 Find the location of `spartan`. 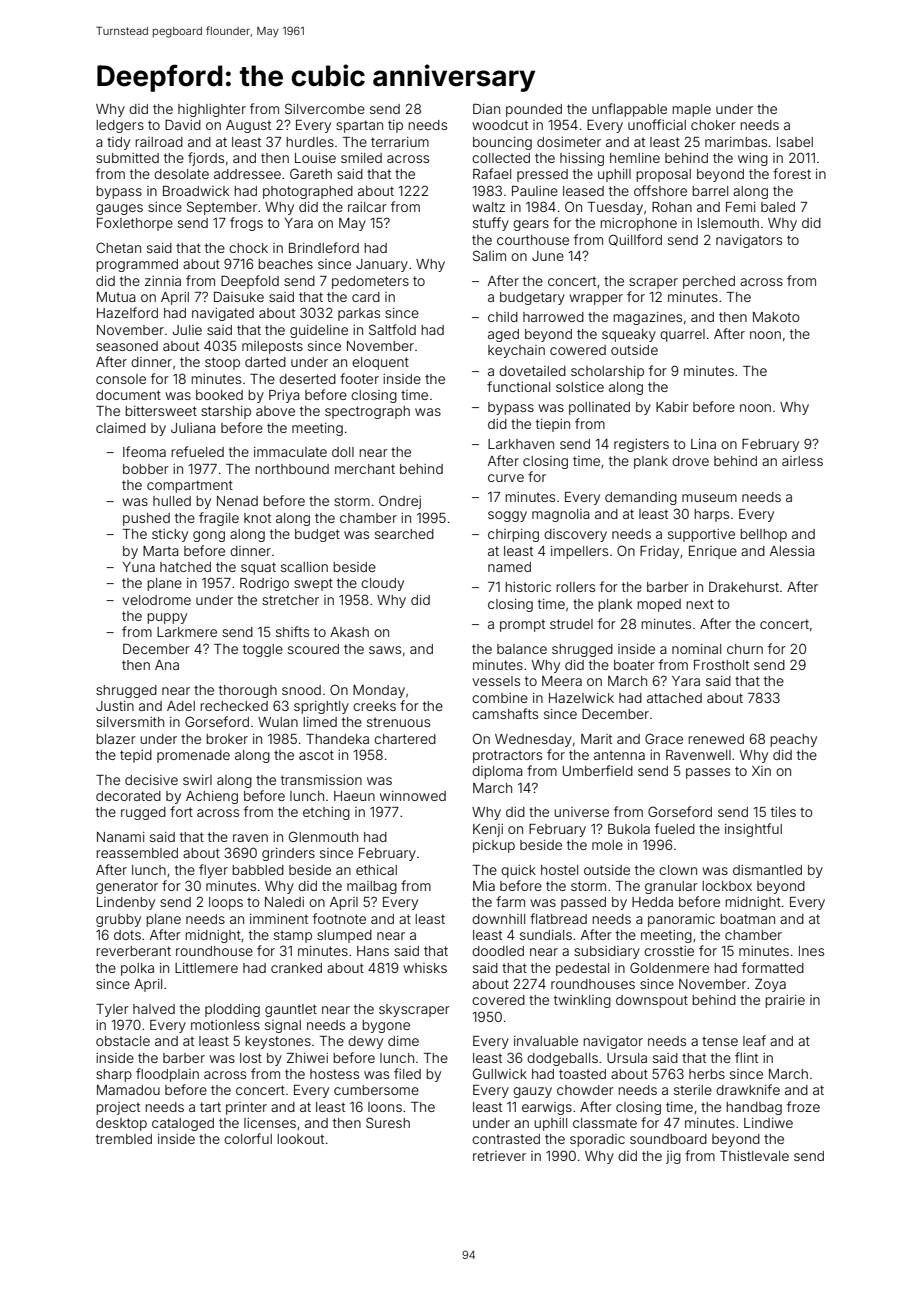

spartan is located at coordinates (359, 126).
